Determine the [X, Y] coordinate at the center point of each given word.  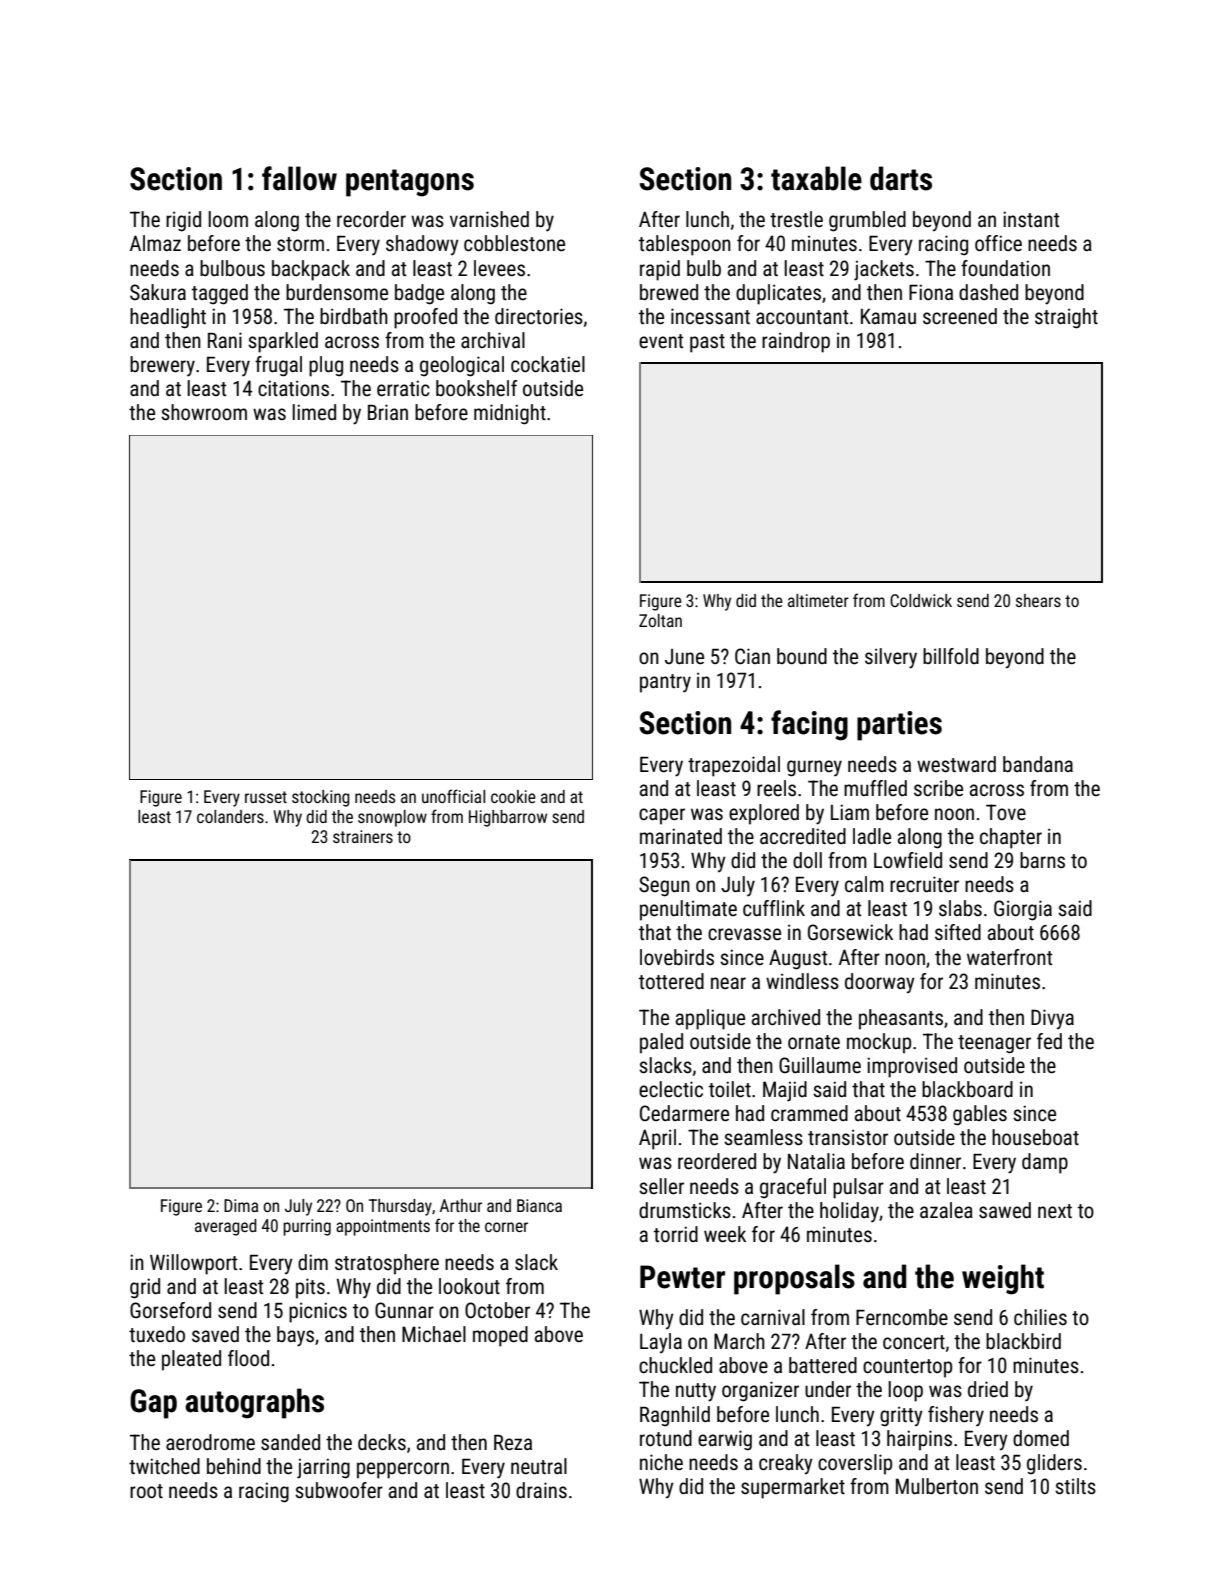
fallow [299, 178]
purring [307, 1227]
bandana [1038, 764]
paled [661, 1043]
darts [901, 178]
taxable [816, 178]
